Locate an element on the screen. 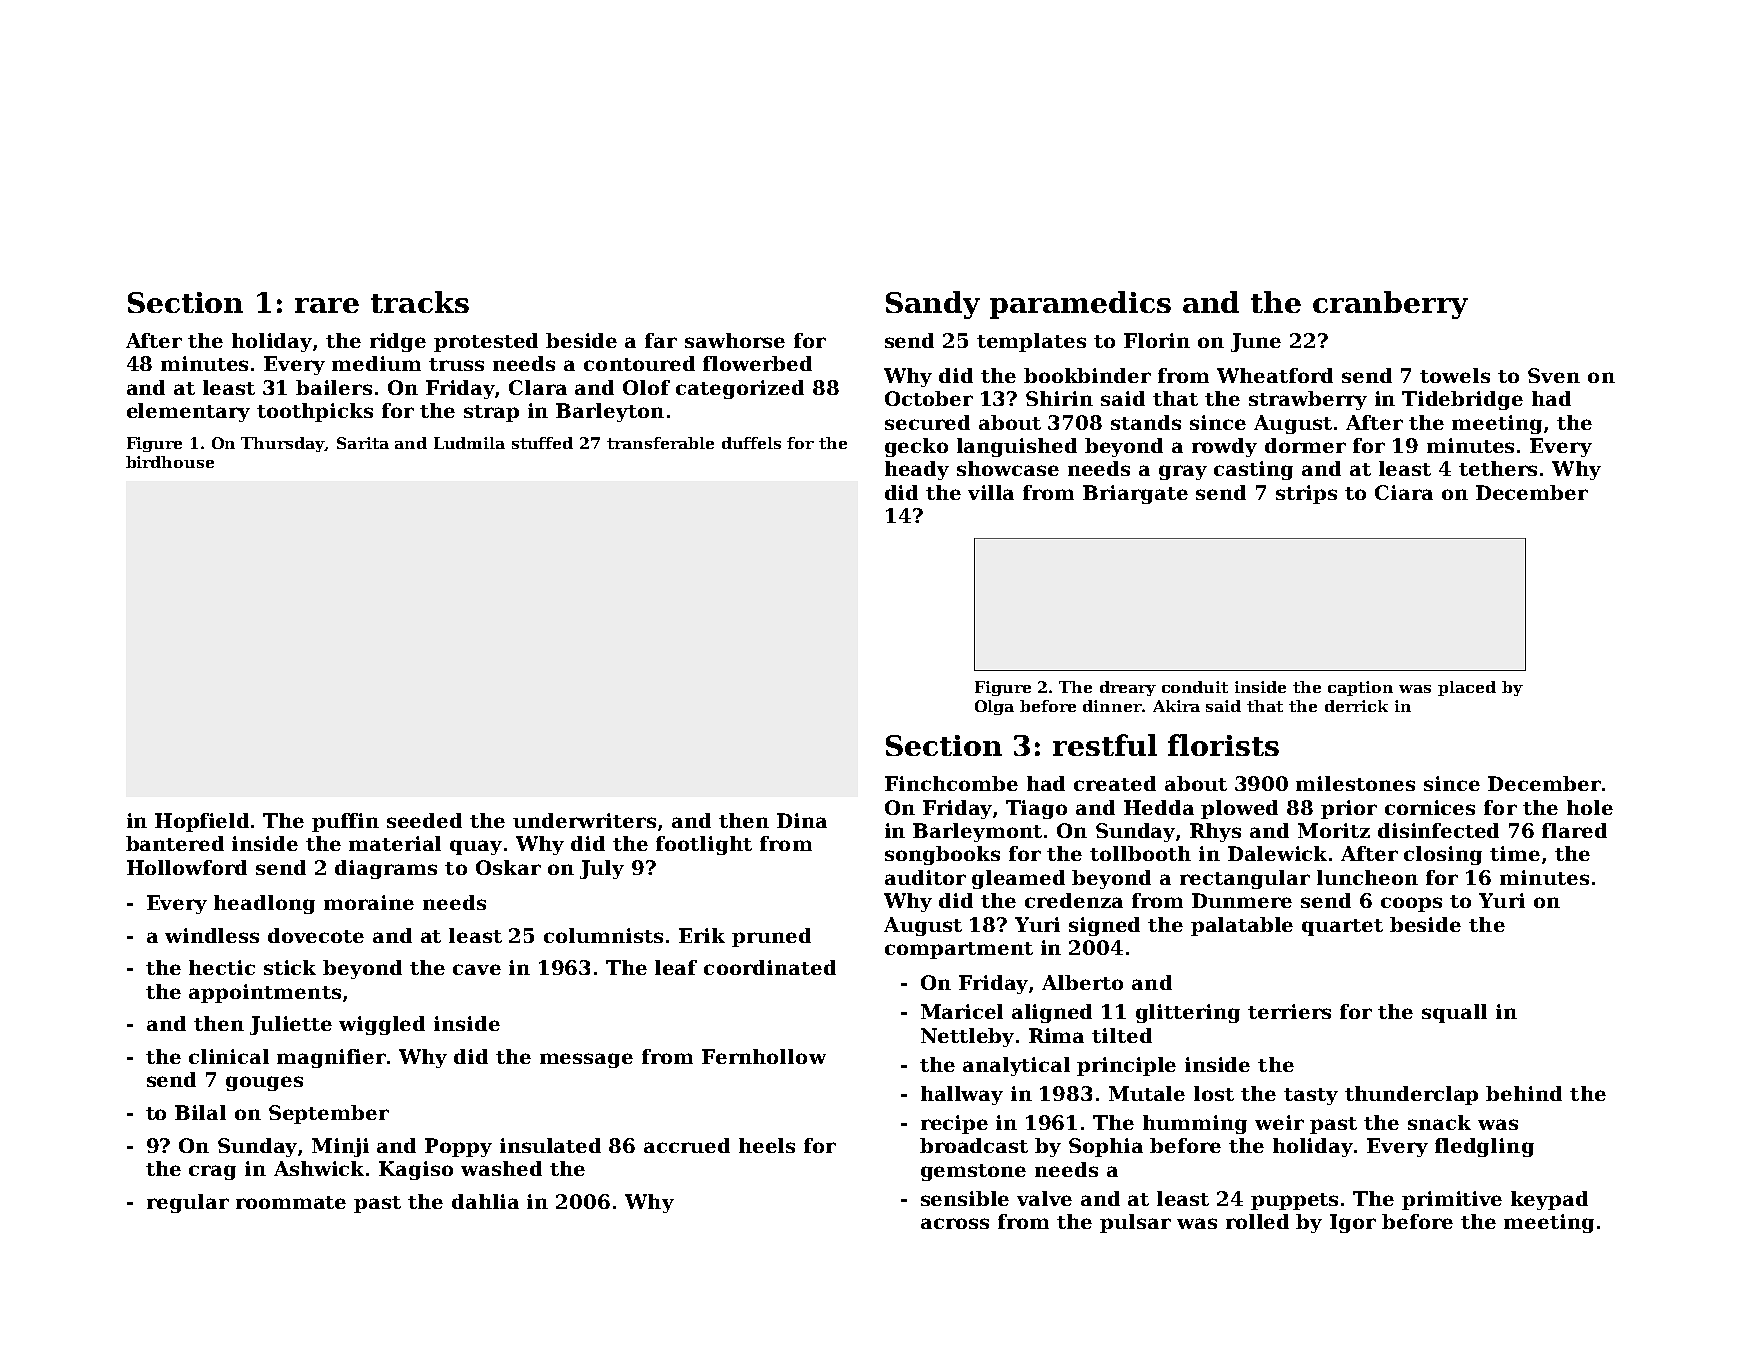  roommate is located at coordinates (291, 1202).
